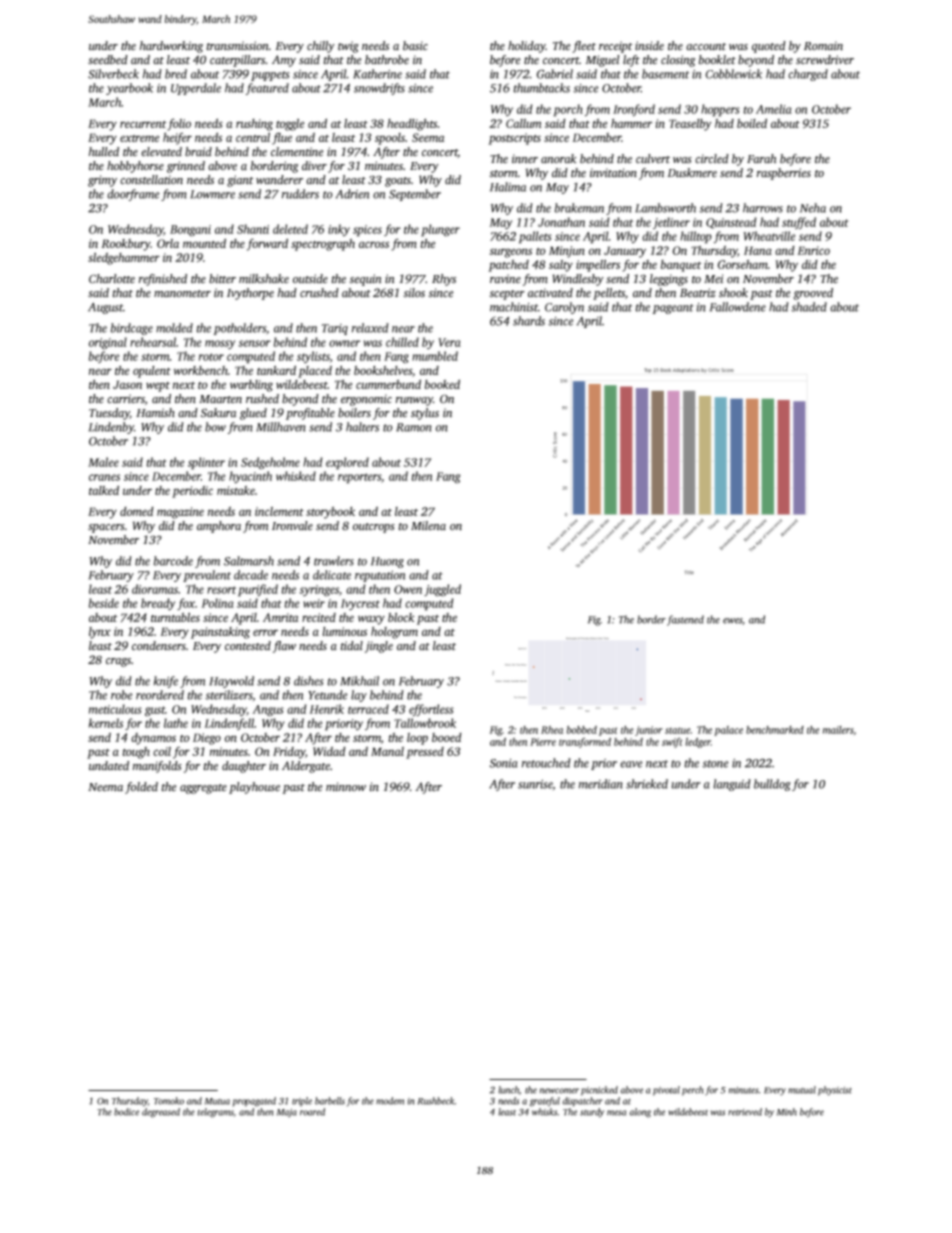  Describe the element at coordinates (390, 139) in the screenshot. I see `spools` at that location.
